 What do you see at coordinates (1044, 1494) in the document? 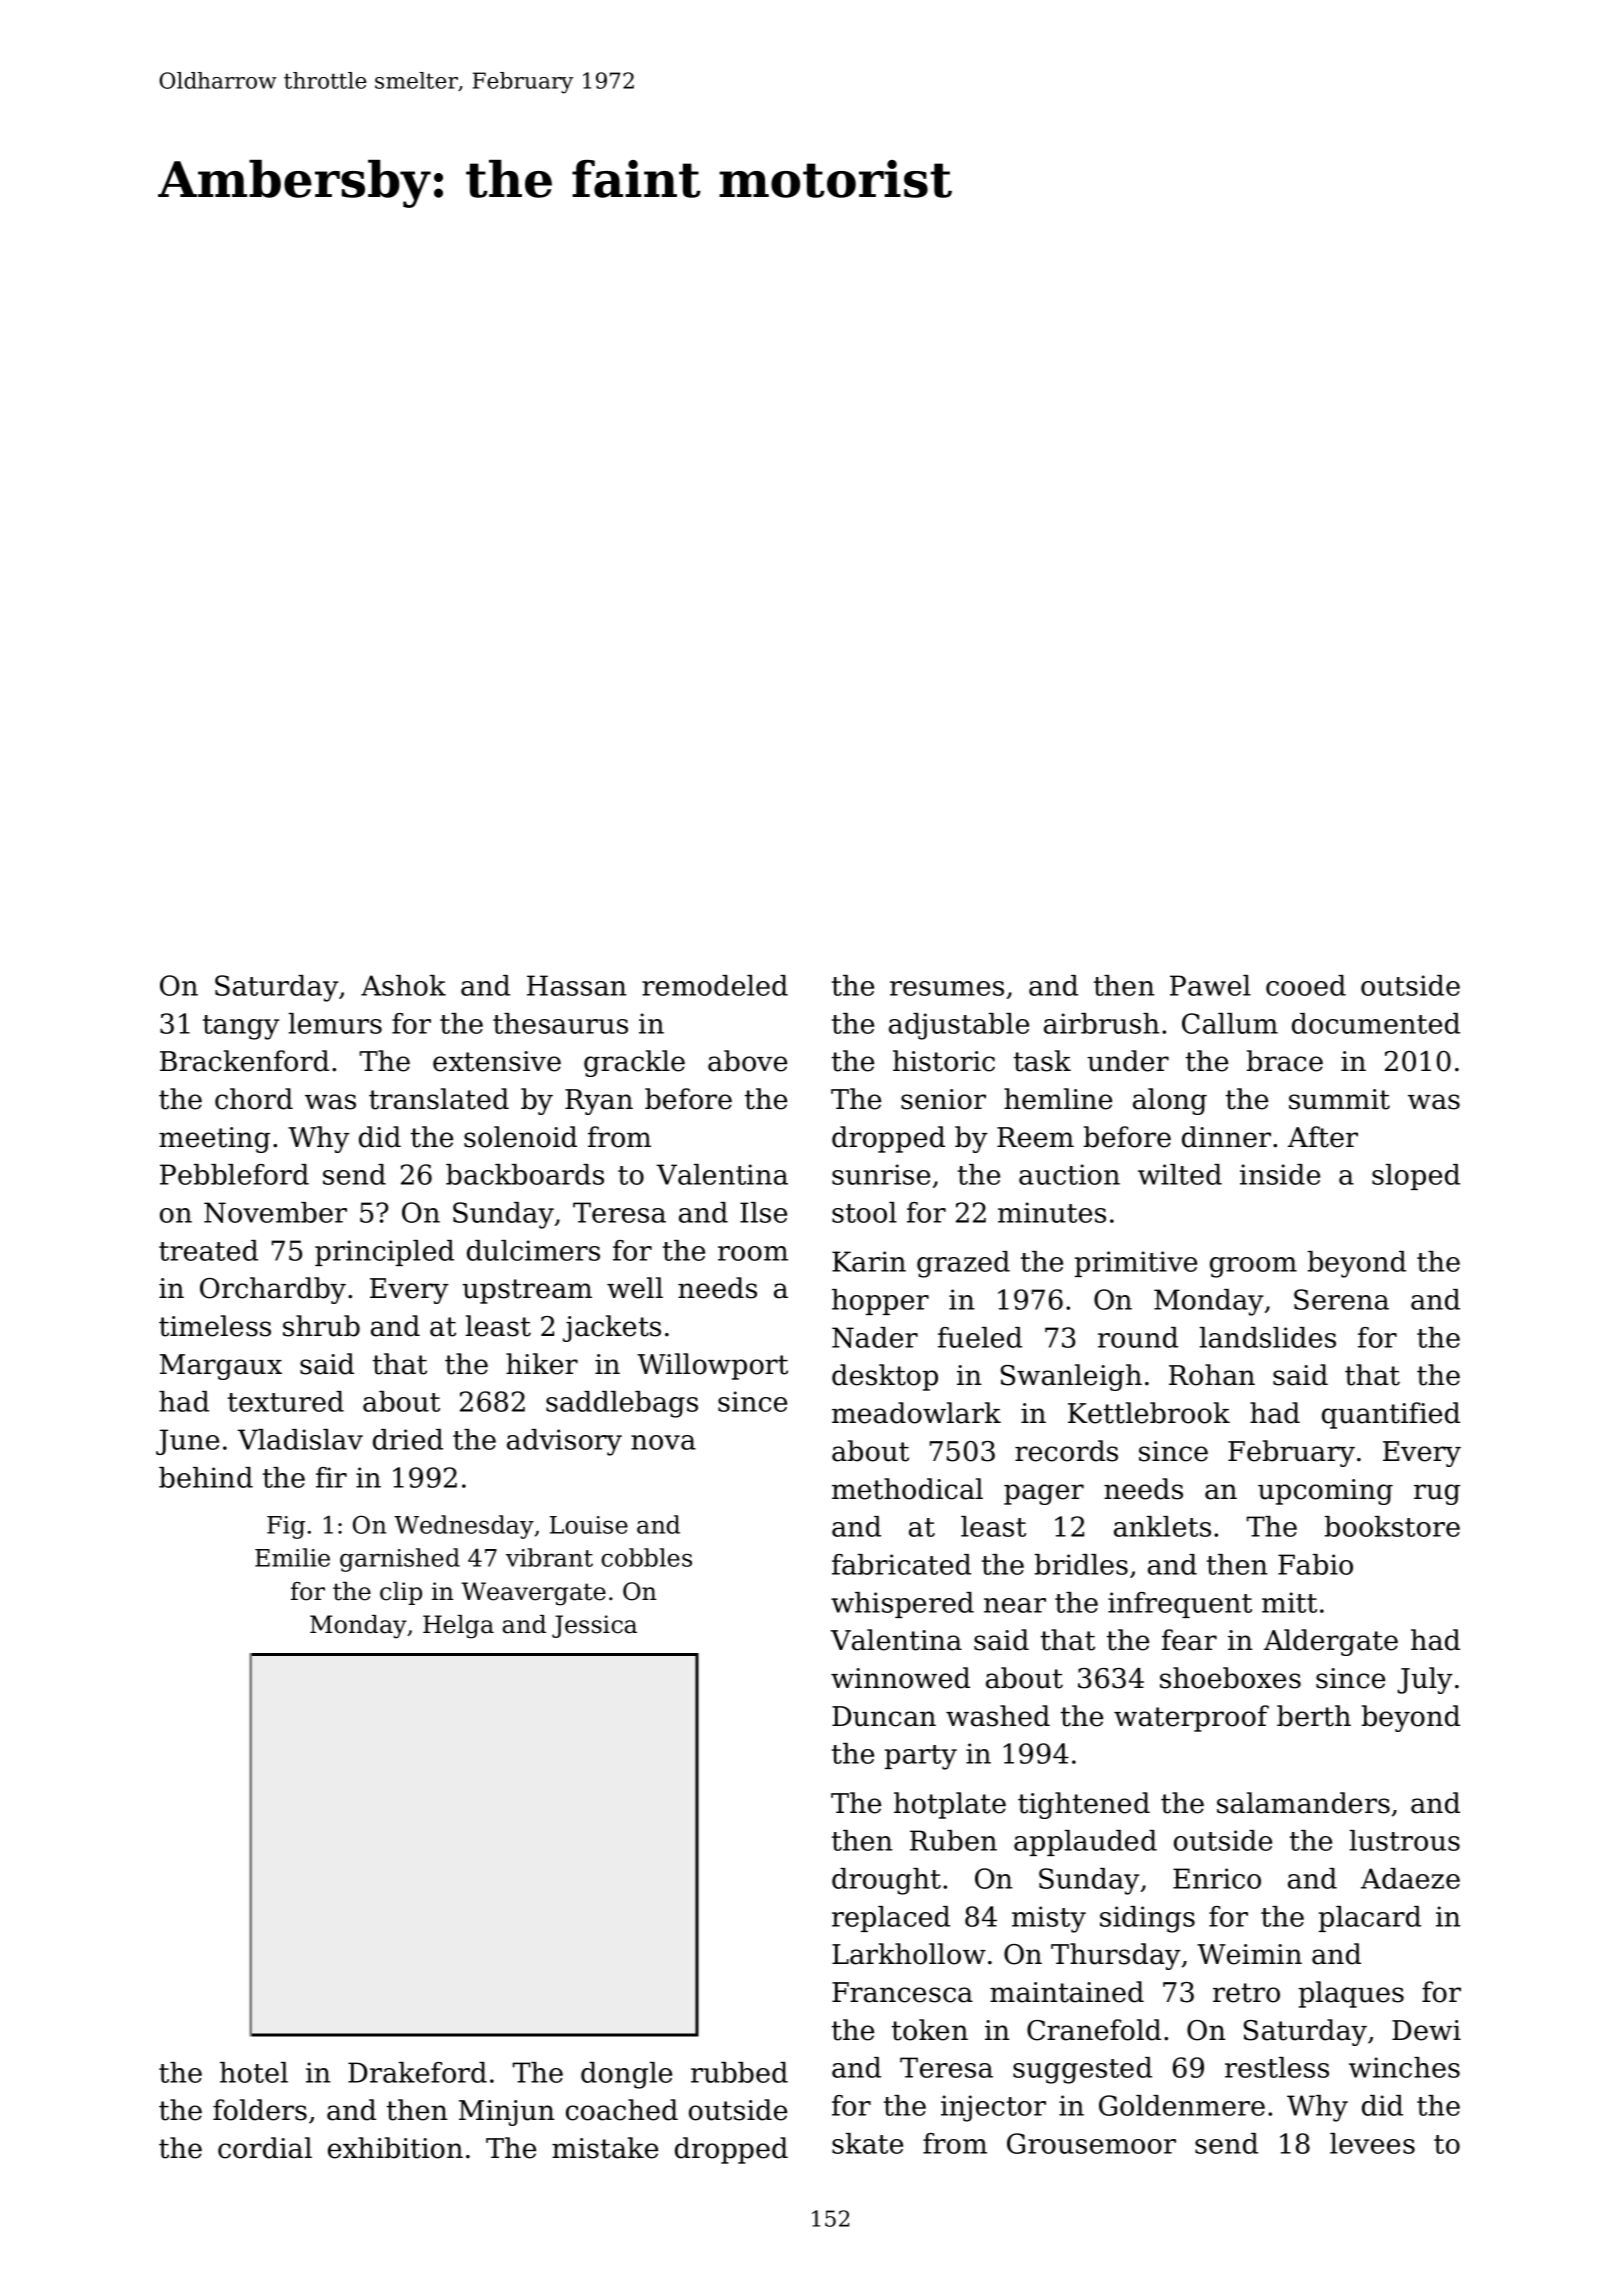
I see `pager` at bounding box center [1044, 1494].
